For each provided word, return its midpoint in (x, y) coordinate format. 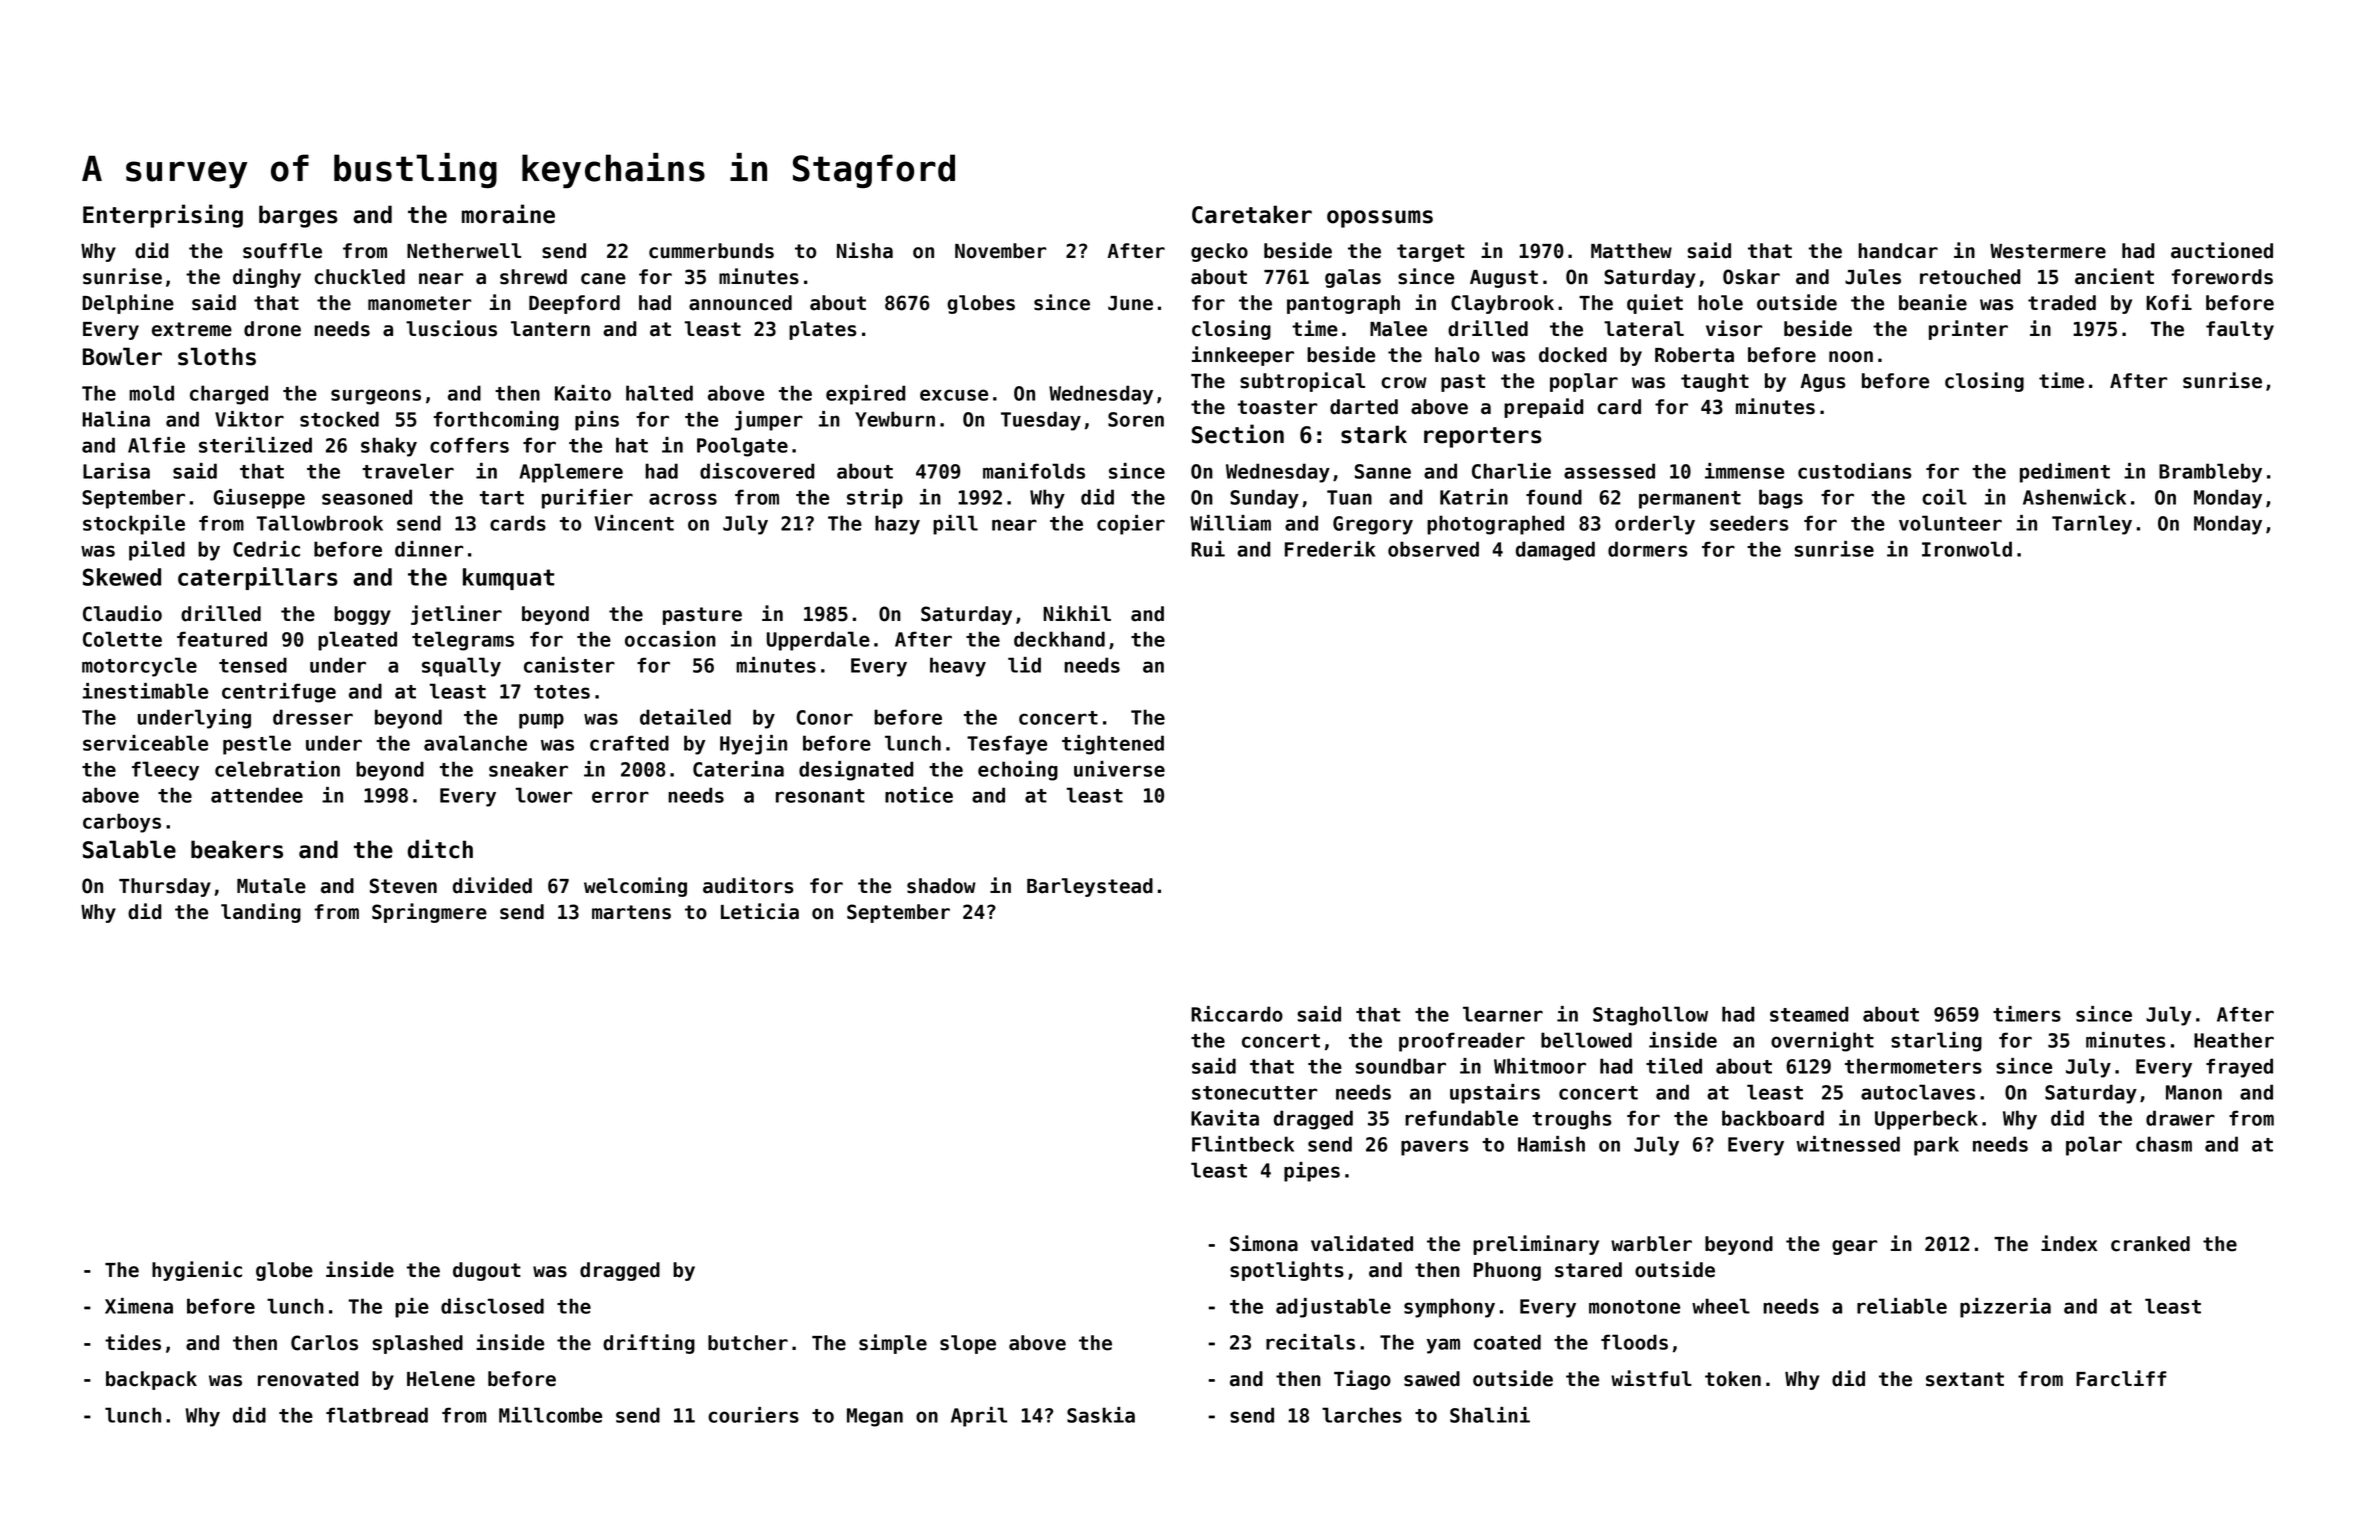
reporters (1483, 437)
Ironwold (1967, 549)
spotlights (1287, 1271)
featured (222, 639)
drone (272, 329)
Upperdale (818, 641)
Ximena (139, 1306)
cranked (2150, 1244)
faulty (2240, 330)
